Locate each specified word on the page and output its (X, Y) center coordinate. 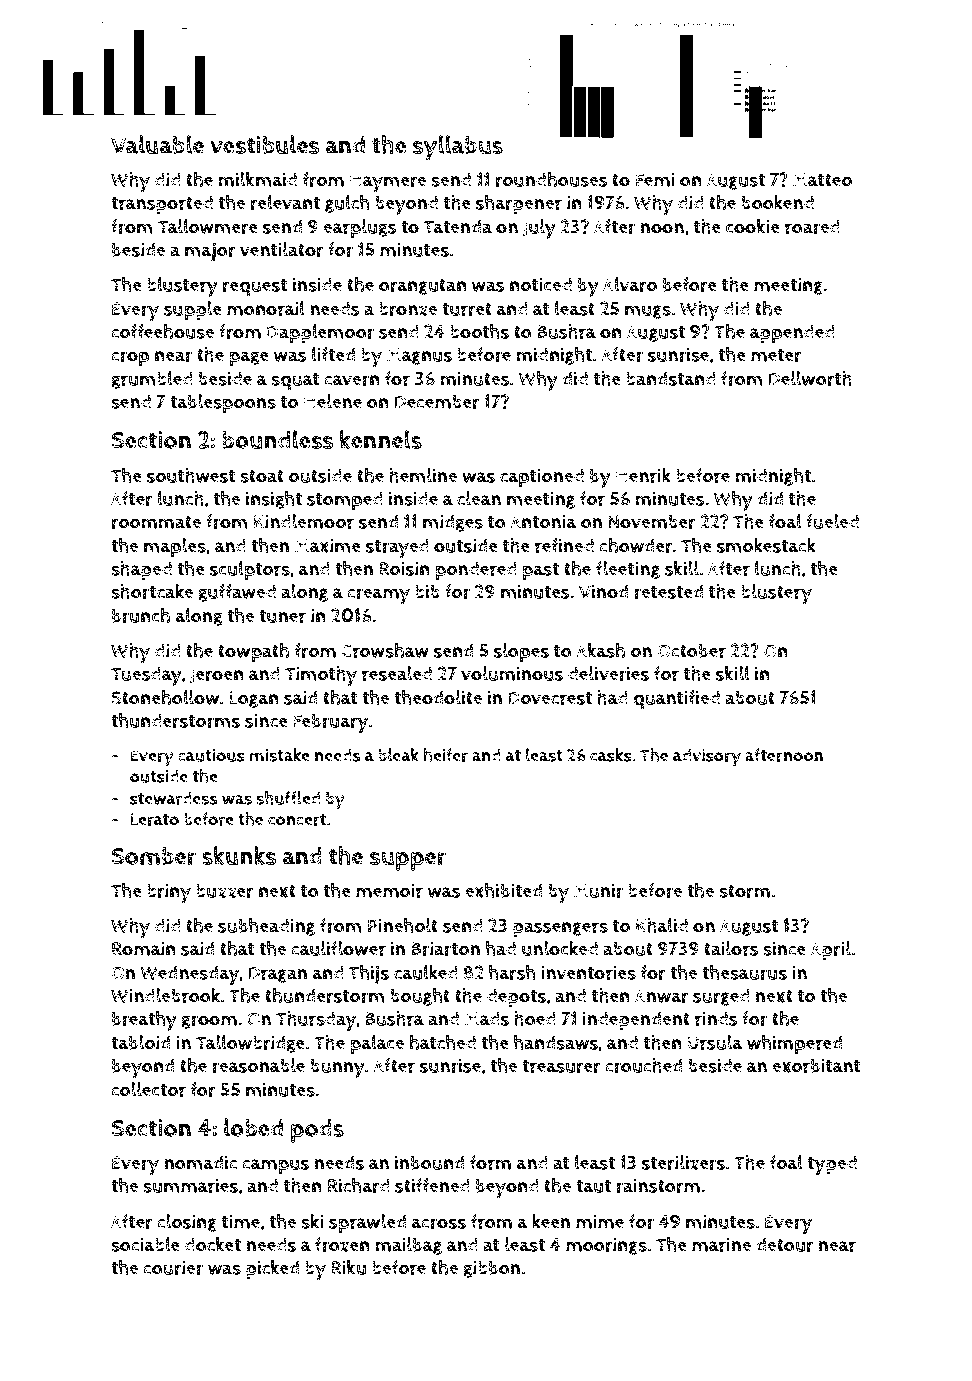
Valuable (157, 144)
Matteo (822, 180)
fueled (832, 521)
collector (148, 1089)
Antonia (543, 521)
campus (275, 1166)
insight (274, 500)
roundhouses (552, 179)
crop (130, 359)
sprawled (367, 1223)
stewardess (173, 798)
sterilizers (683, 1162)
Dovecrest (550, 698)
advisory (707, 757)
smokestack (766, 545)
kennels (381, 439)
